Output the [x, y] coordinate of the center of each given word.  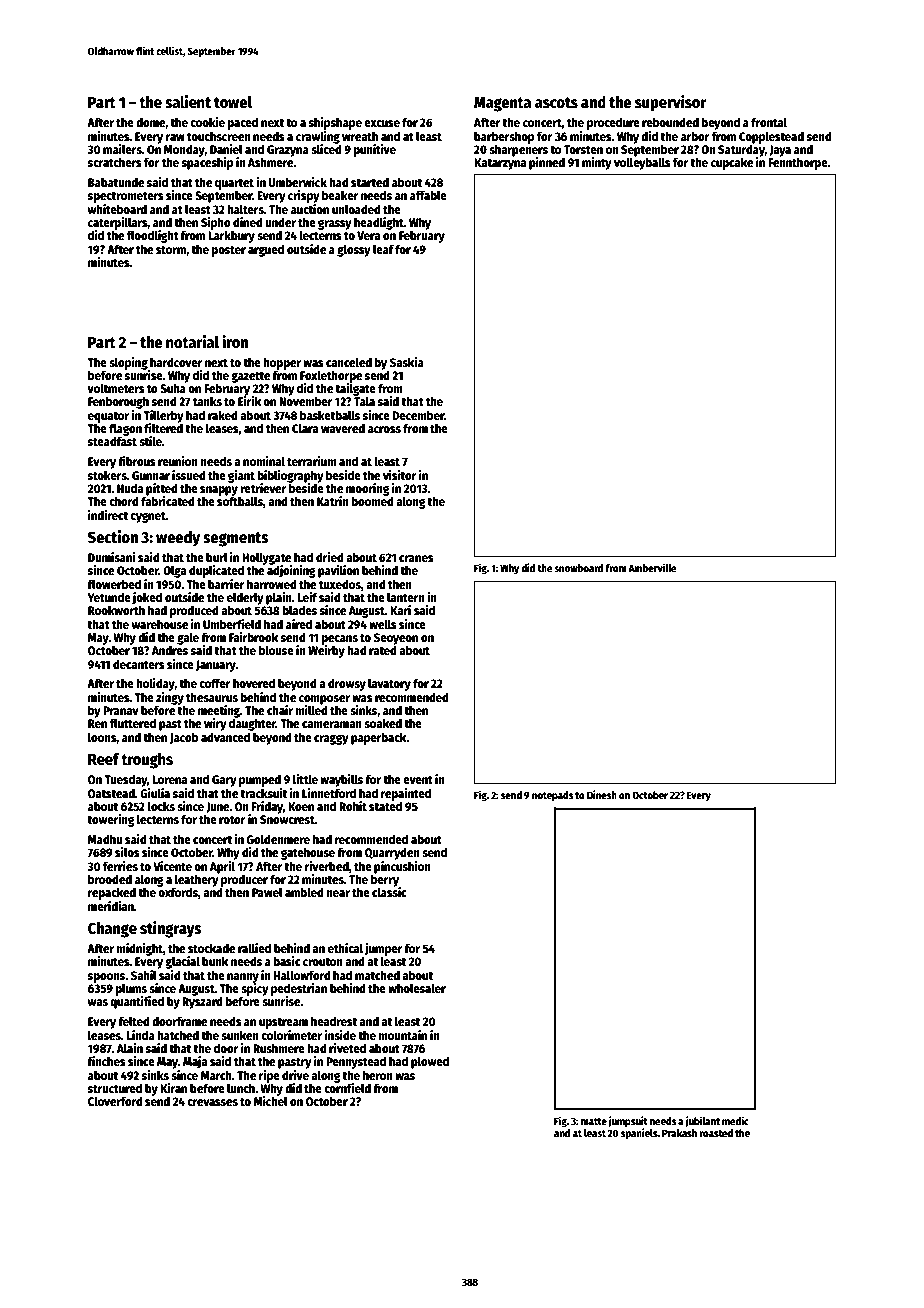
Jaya [780, 151]
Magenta [502, 104]
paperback [379, 738]
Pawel [267, 892]
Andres [170, 650]
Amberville [652, 567]
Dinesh [602, 794]
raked [223, 415]
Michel [271, 1101]
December [418, 415]
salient [188, 101]
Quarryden [392, 853]
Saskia [407, 362]
